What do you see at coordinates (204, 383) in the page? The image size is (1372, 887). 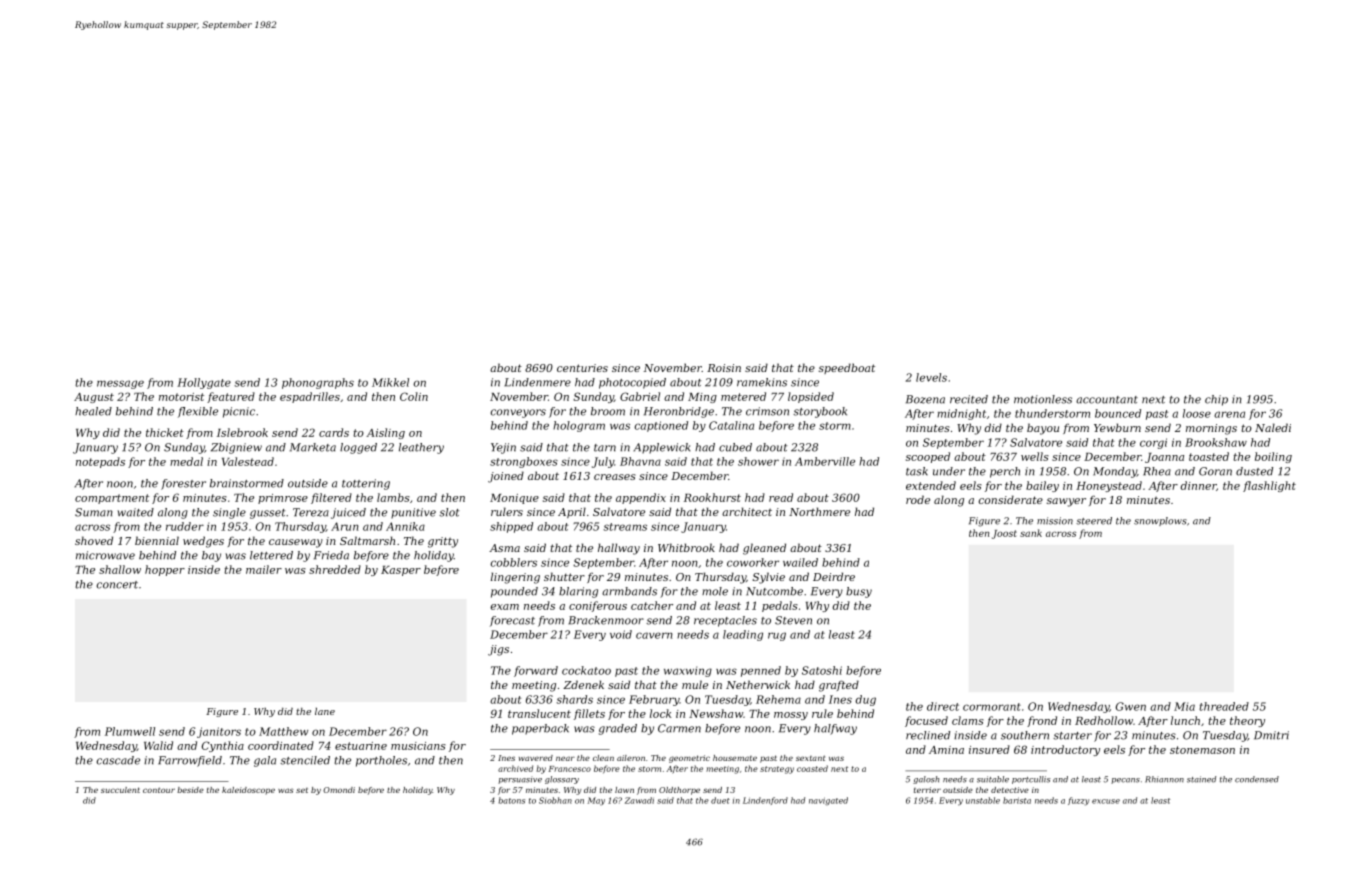 I see `Hollygate` at bounding box center [204, 383].
